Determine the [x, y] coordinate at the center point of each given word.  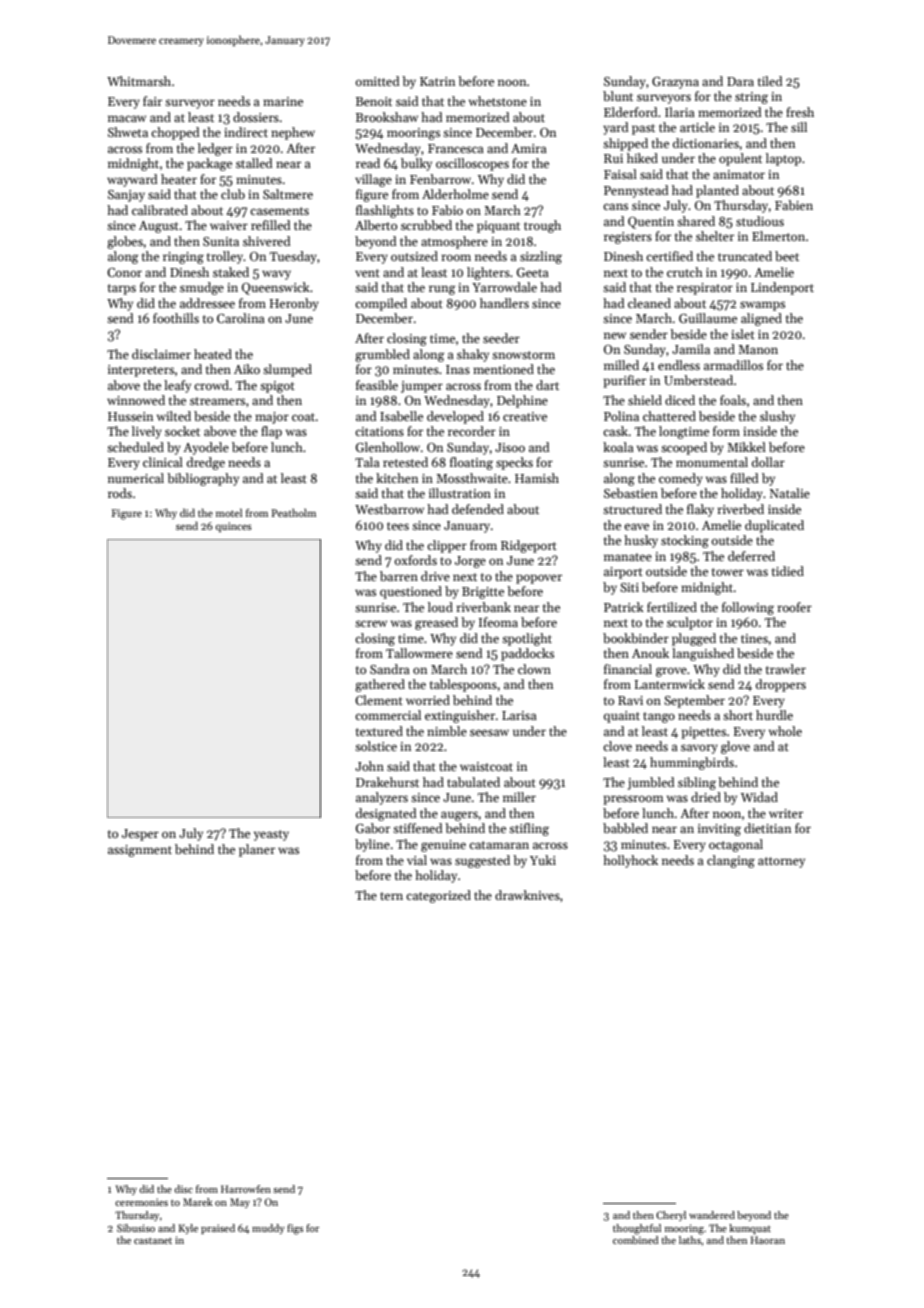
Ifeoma [498, 622]
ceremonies [141, 1202]
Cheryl [671, 1216]
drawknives [527, 895]
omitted [378, 81]
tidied [788, 571]
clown [534, 669]
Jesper [140, 835]
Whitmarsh [139, 81]
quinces [233, 527]
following [748, 608]
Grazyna [675, 83]
